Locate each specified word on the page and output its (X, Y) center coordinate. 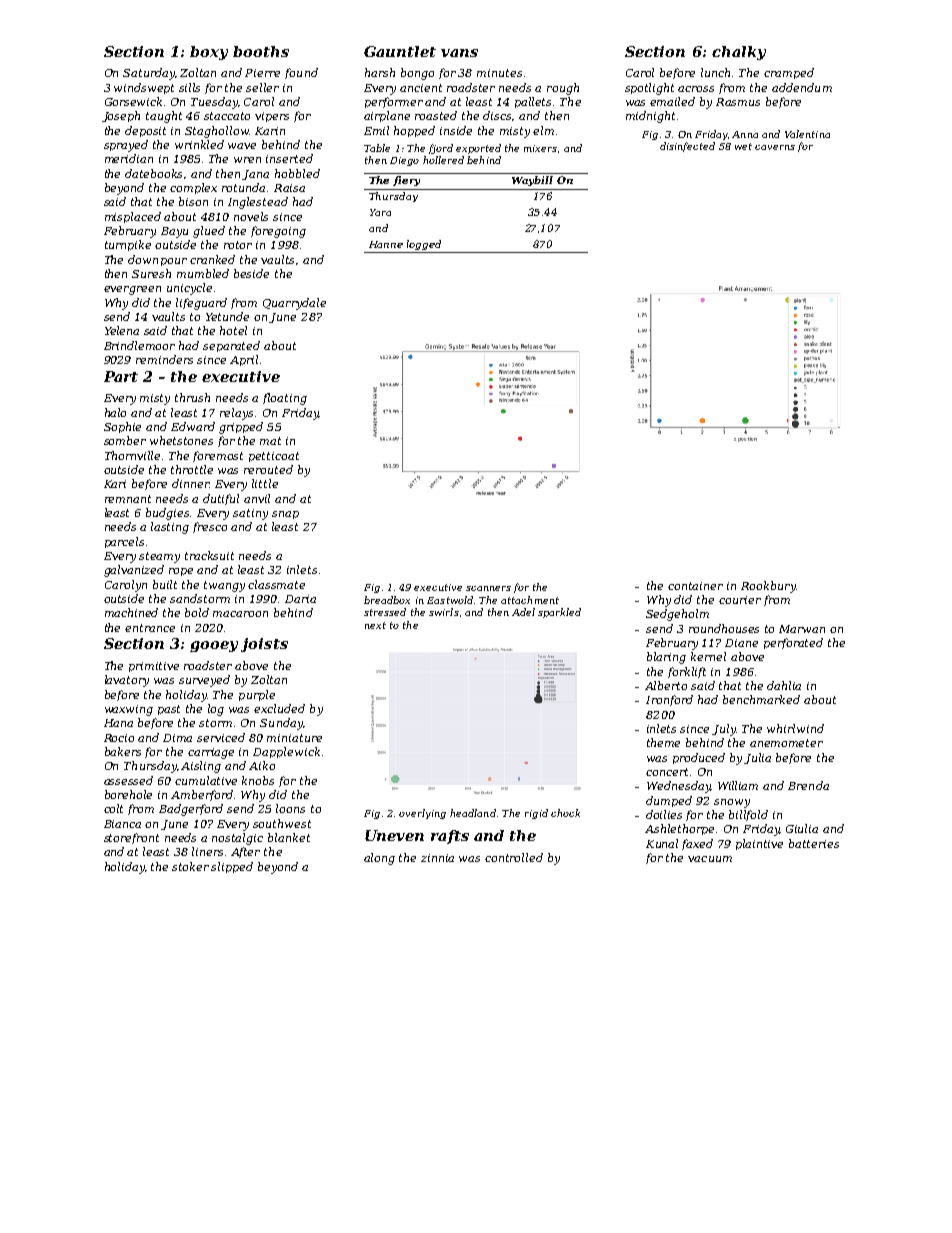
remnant (128, 499)
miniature (294, 738)
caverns (775, 147)
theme (663, 742)
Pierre (262, 73)
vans (459, 53)
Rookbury (768, 587)
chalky (739, 53)
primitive (154, 667)
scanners (488, 588)
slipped (232, 867)
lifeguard (201, 304)
